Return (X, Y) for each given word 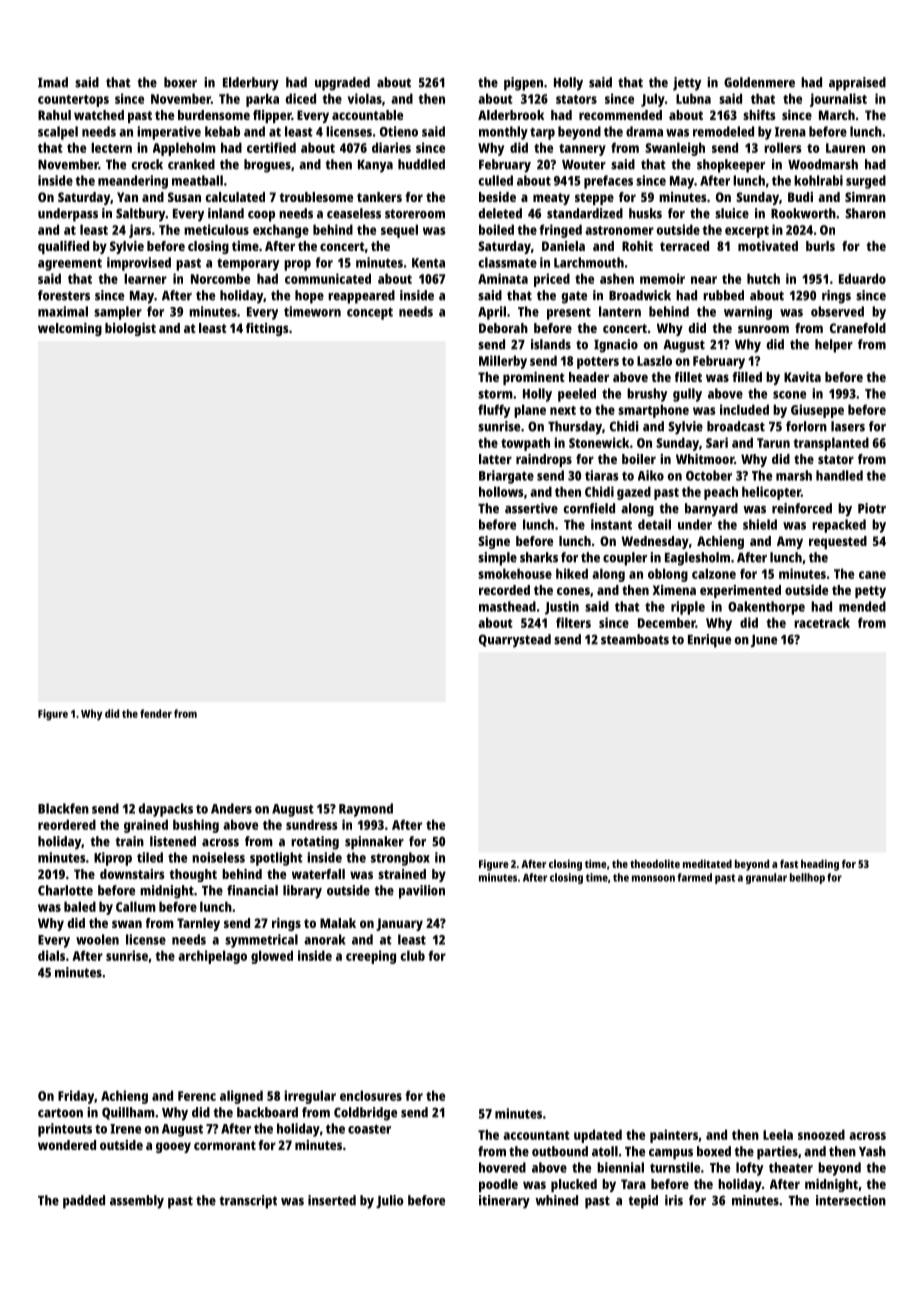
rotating (315, 843)
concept (370, 313)
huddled (421, 164)
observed (837, 311)
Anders (231, 808)
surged (866, 182)
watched (99, 115)
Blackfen (63, 808)
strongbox (400, 859)
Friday (76, 1097)
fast (789, 864)
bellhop (807, 878)
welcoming (70, 329)
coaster (369, 1129)
